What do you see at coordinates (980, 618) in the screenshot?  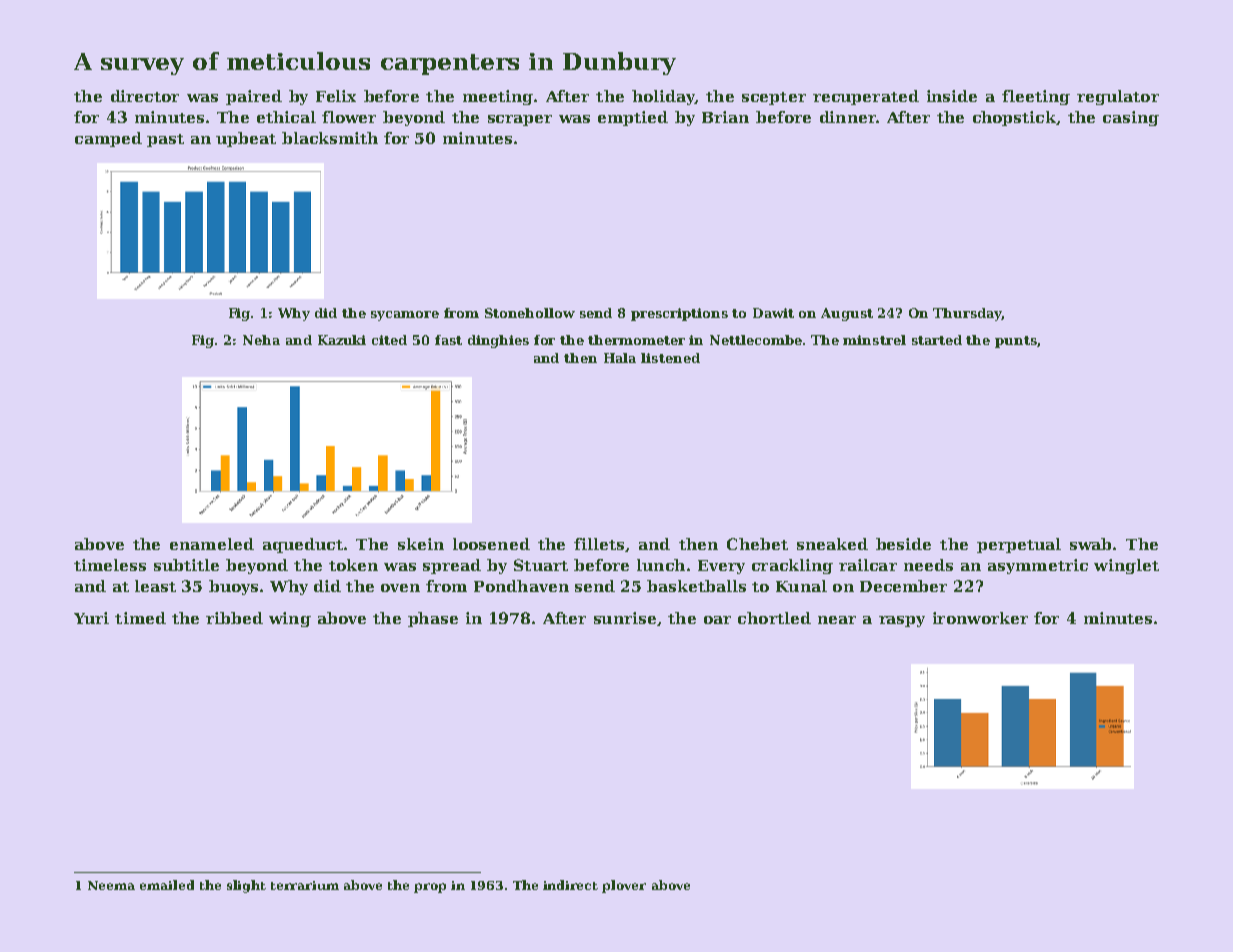 I see `ironworker` at bounding box center [980, 618].
